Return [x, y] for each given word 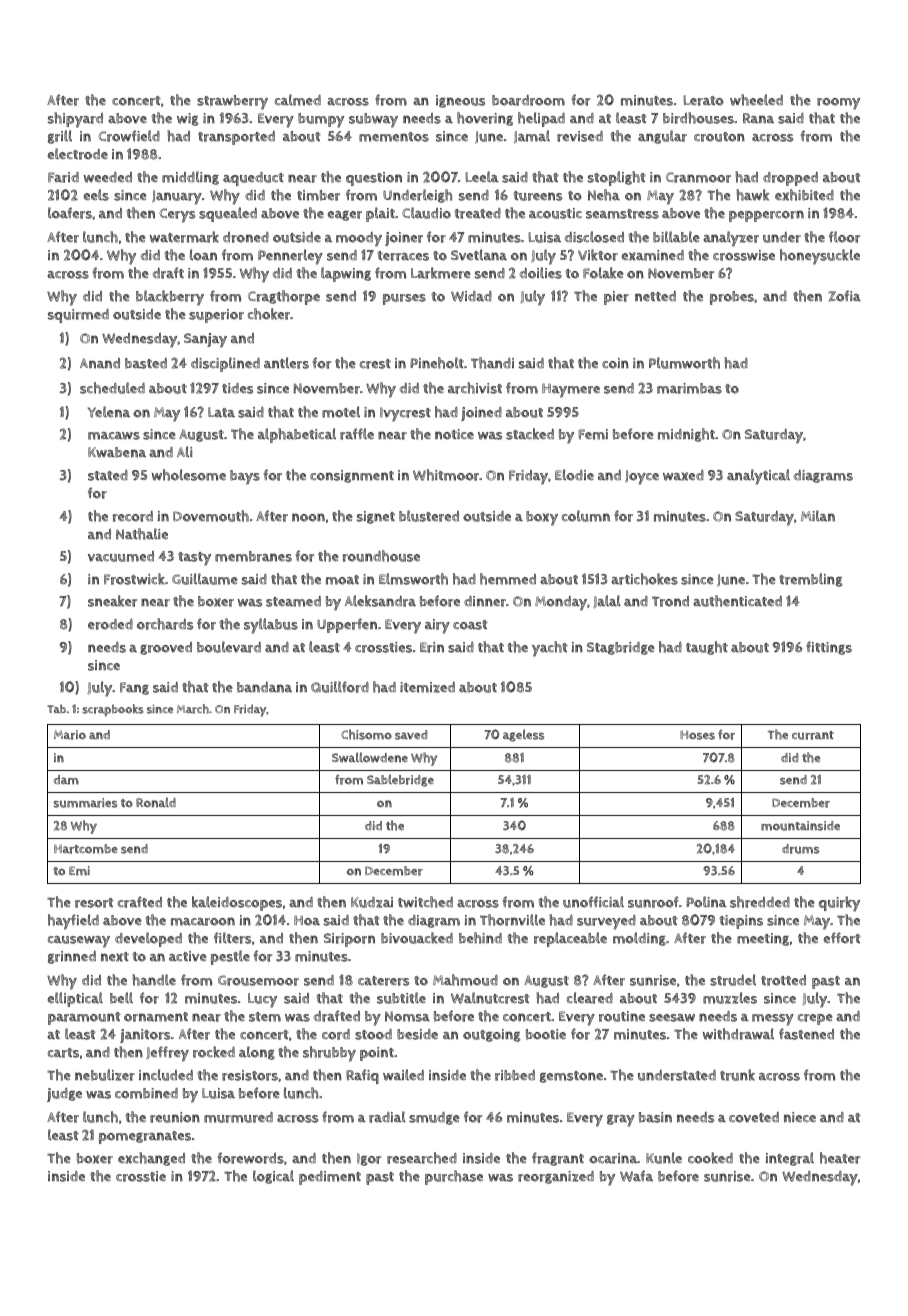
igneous [460, 101]
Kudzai [372, 902]
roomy [838, 104]
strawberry [232, 102]
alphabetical [297, 435]
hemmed [508, 579]
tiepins [741, 922]
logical [273, 1177]
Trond [670, 601]
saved [411, 735]
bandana [264, 687]
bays [245, 477]
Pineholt [437, 363]
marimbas [689, 388]
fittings [829, 648]
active [188, 956]
